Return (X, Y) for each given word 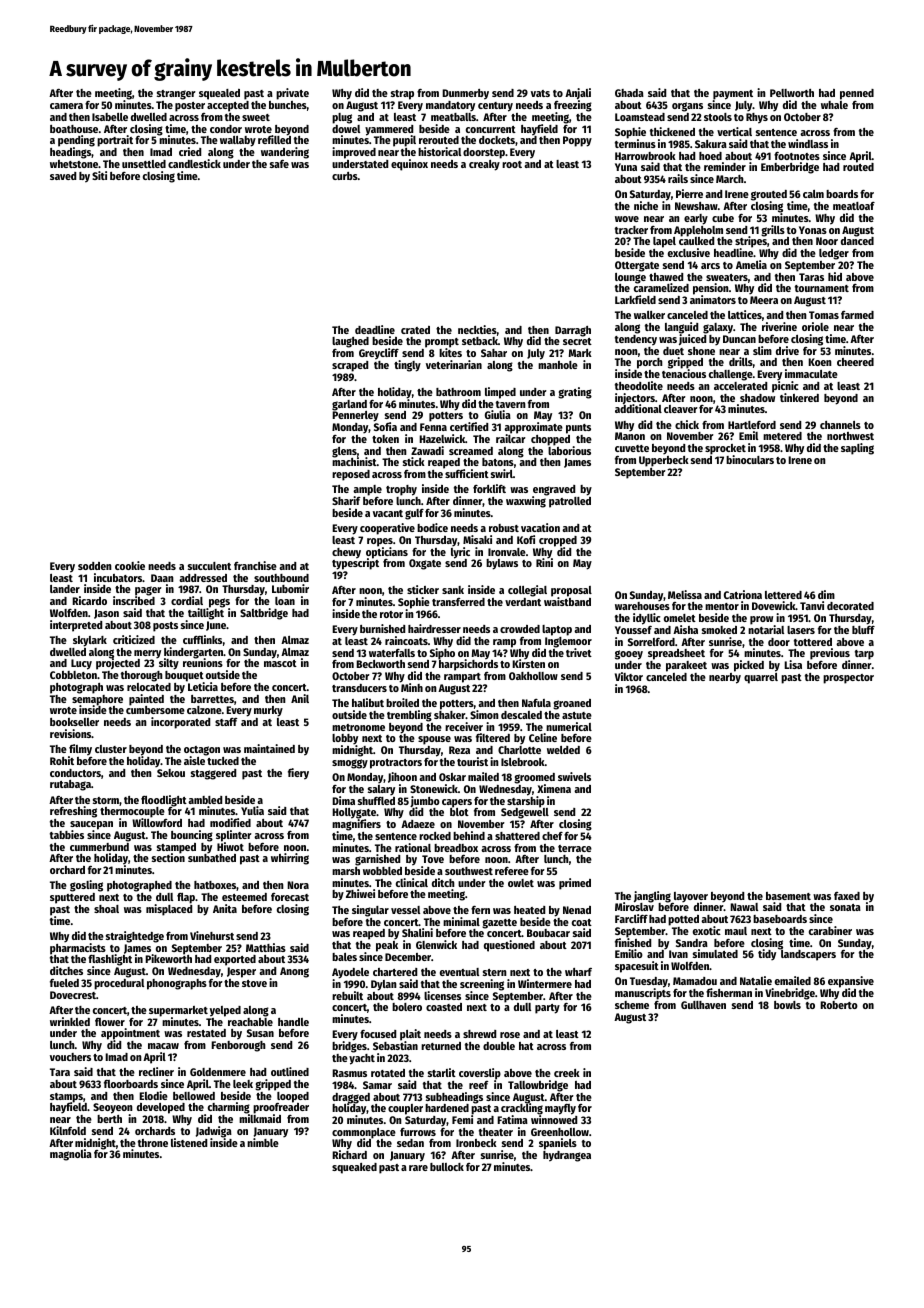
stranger (176, 95)
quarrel (761, 678)
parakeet (686, 666)
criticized (134, 639)
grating (575, 393)
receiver (464, 726)
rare (418, 1168)
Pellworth (792, 93)
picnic (785, 387)
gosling (86, 886)
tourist (472, 761)
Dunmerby (465, 94)
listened (189, 1142)
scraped (350, 366)
